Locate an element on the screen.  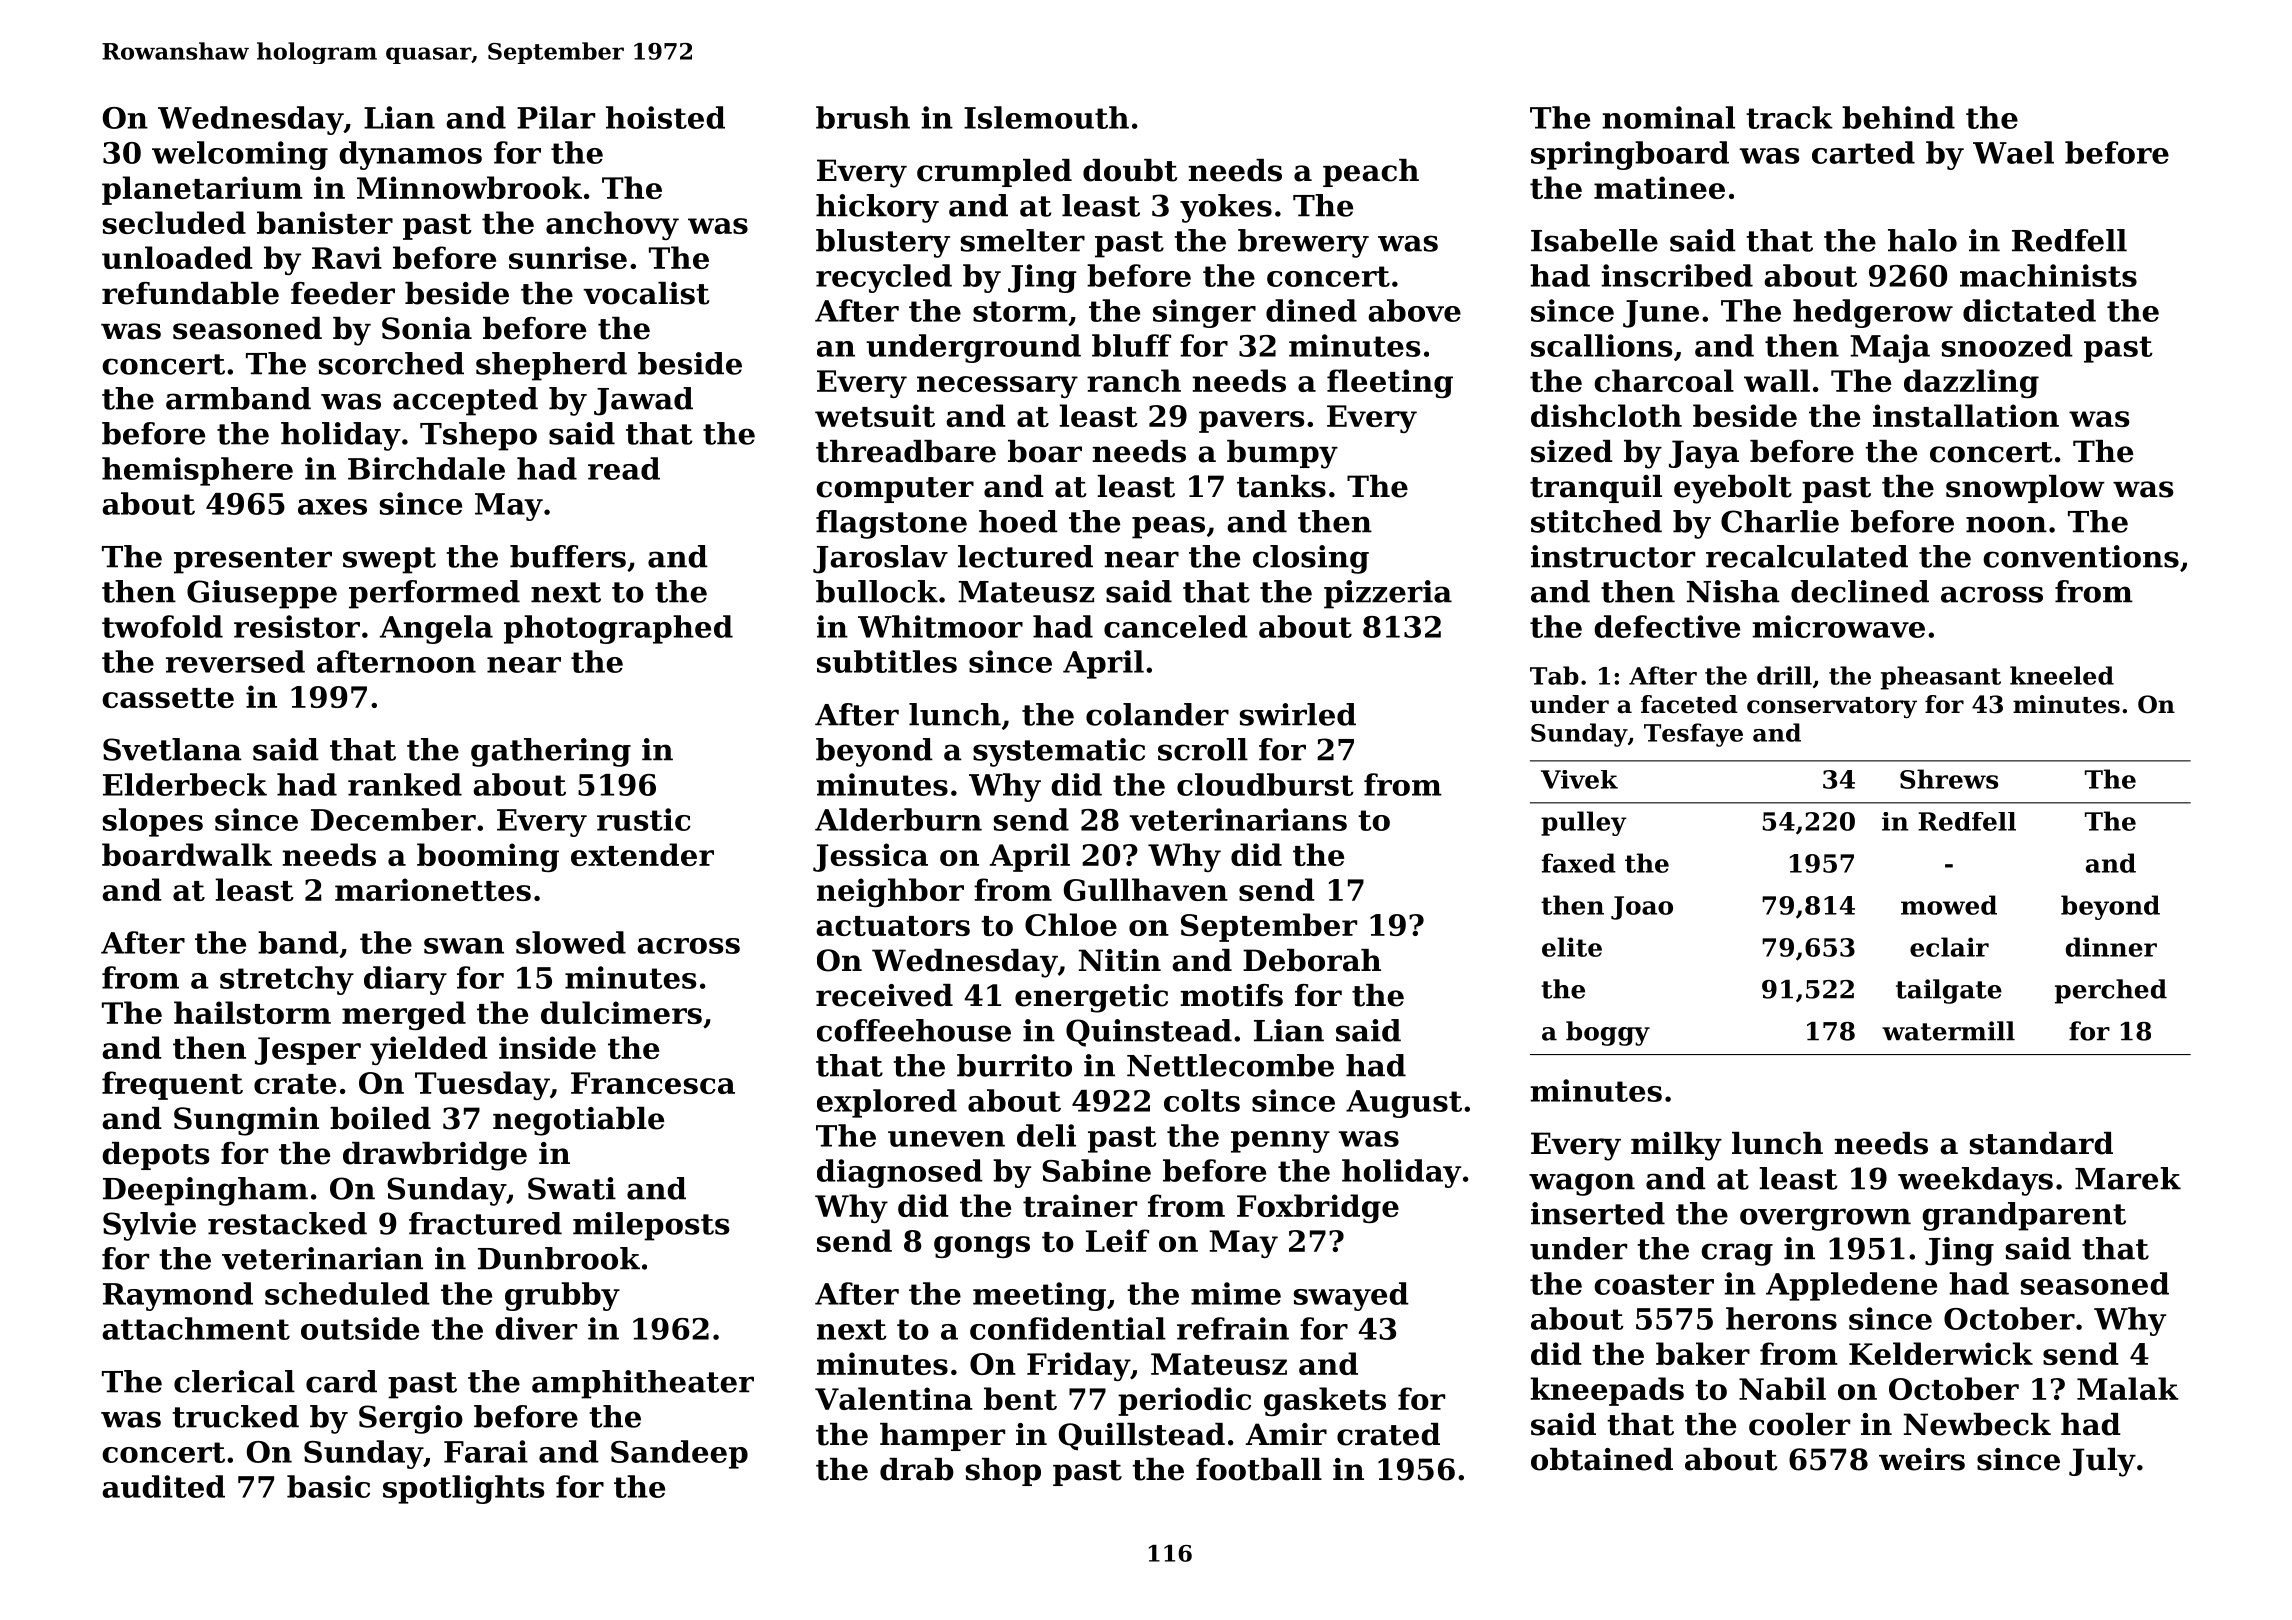
behind is located at coordinates (1898, 117).
